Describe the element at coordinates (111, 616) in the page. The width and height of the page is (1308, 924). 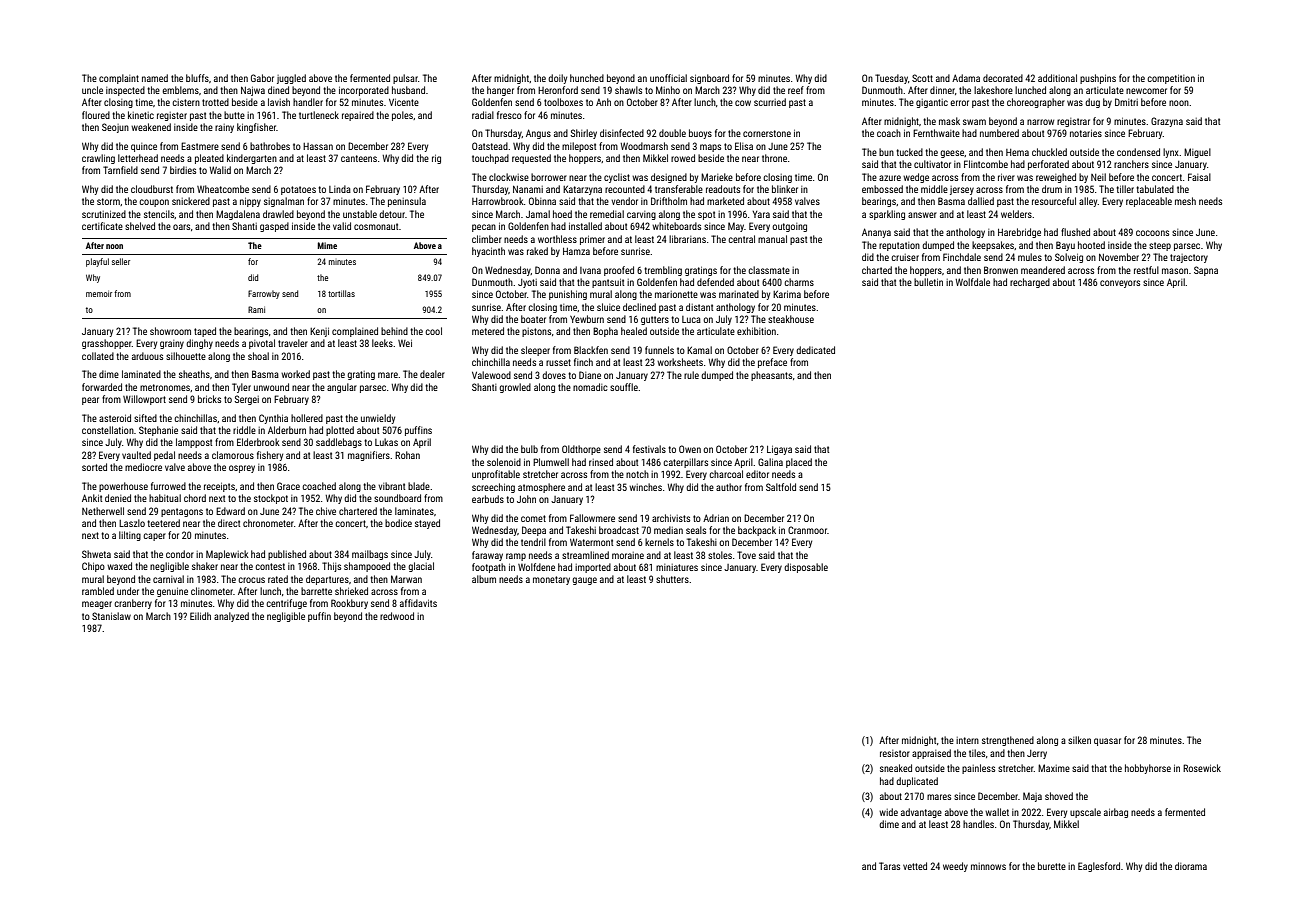
I see `Stanislaw` at that location.
